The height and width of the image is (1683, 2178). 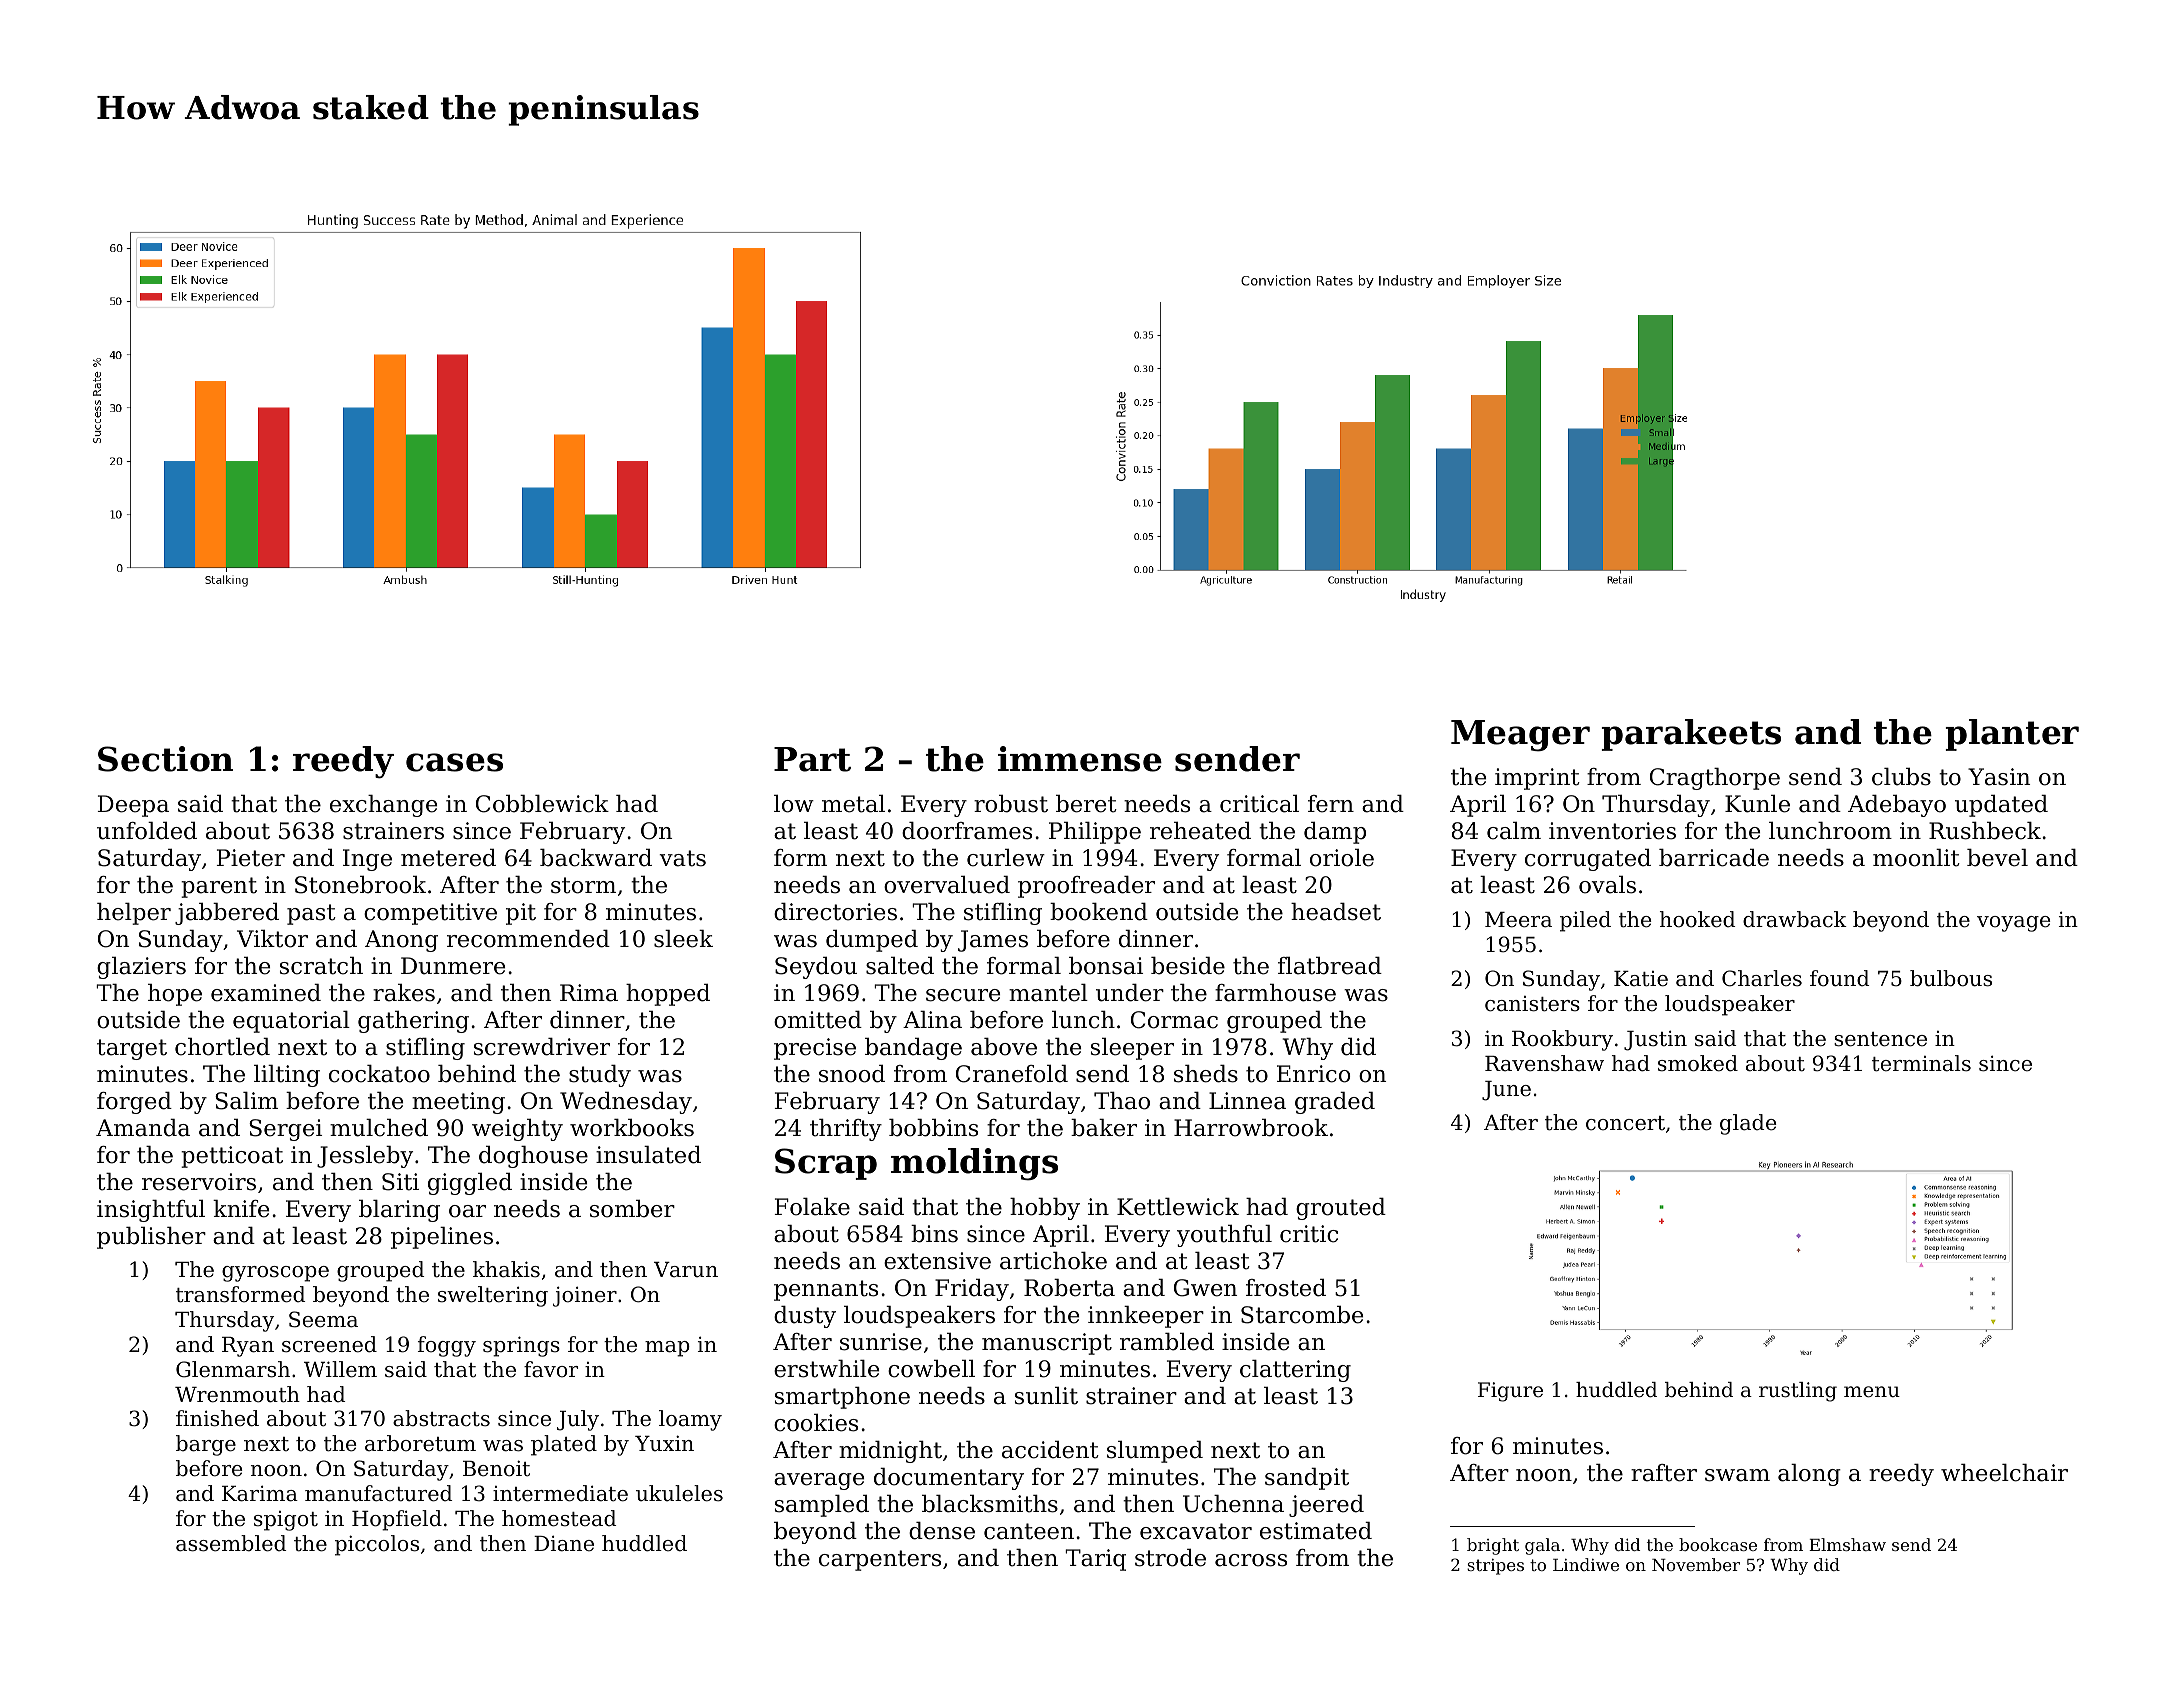 What do you see at coordinates (1951, 978) in the image?
I see `bulbous` at bounding box center [1951, 978].
